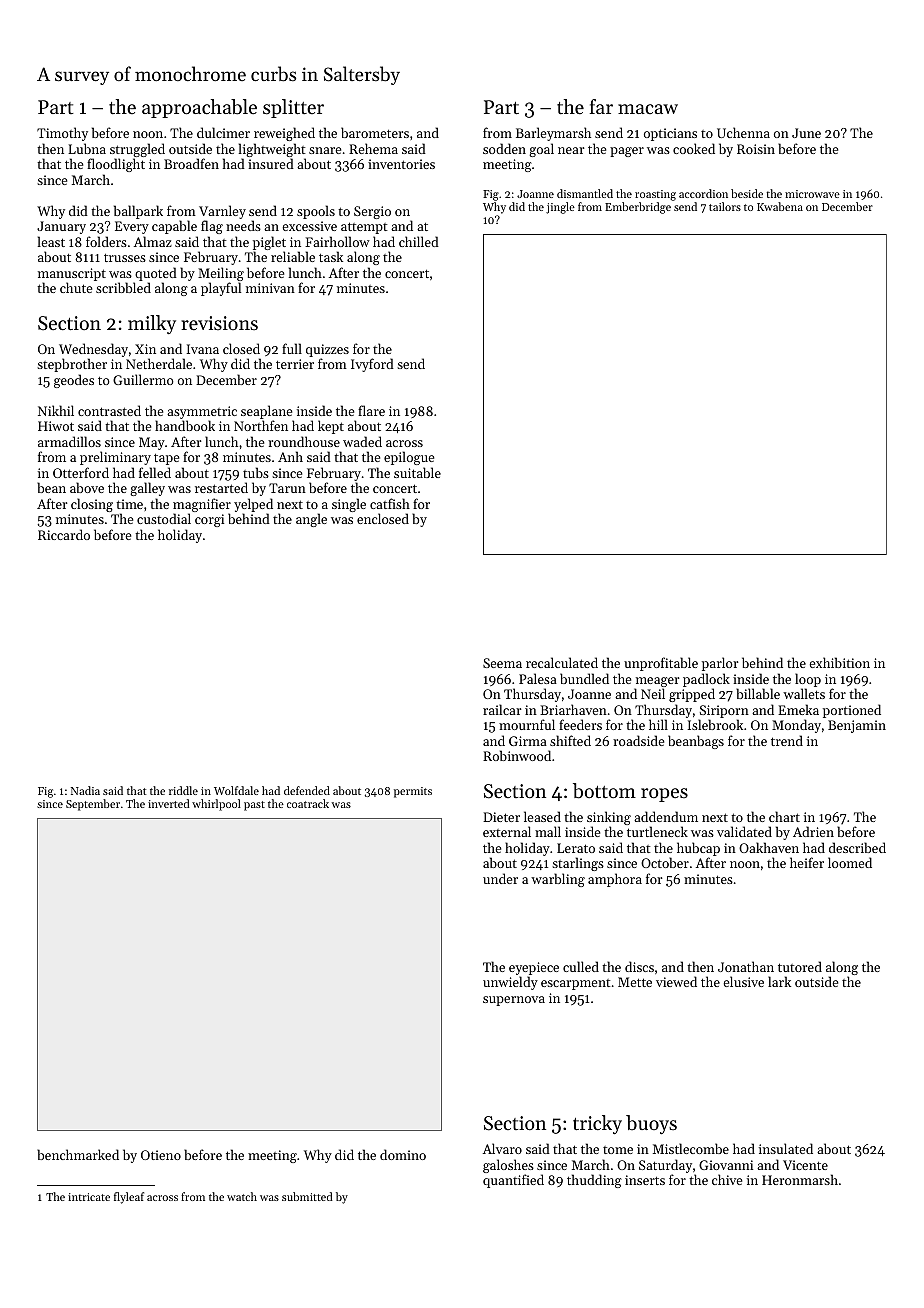 This screenshot has width=924, height=1308. I want to click on Vicente, so click(805, 1165).
